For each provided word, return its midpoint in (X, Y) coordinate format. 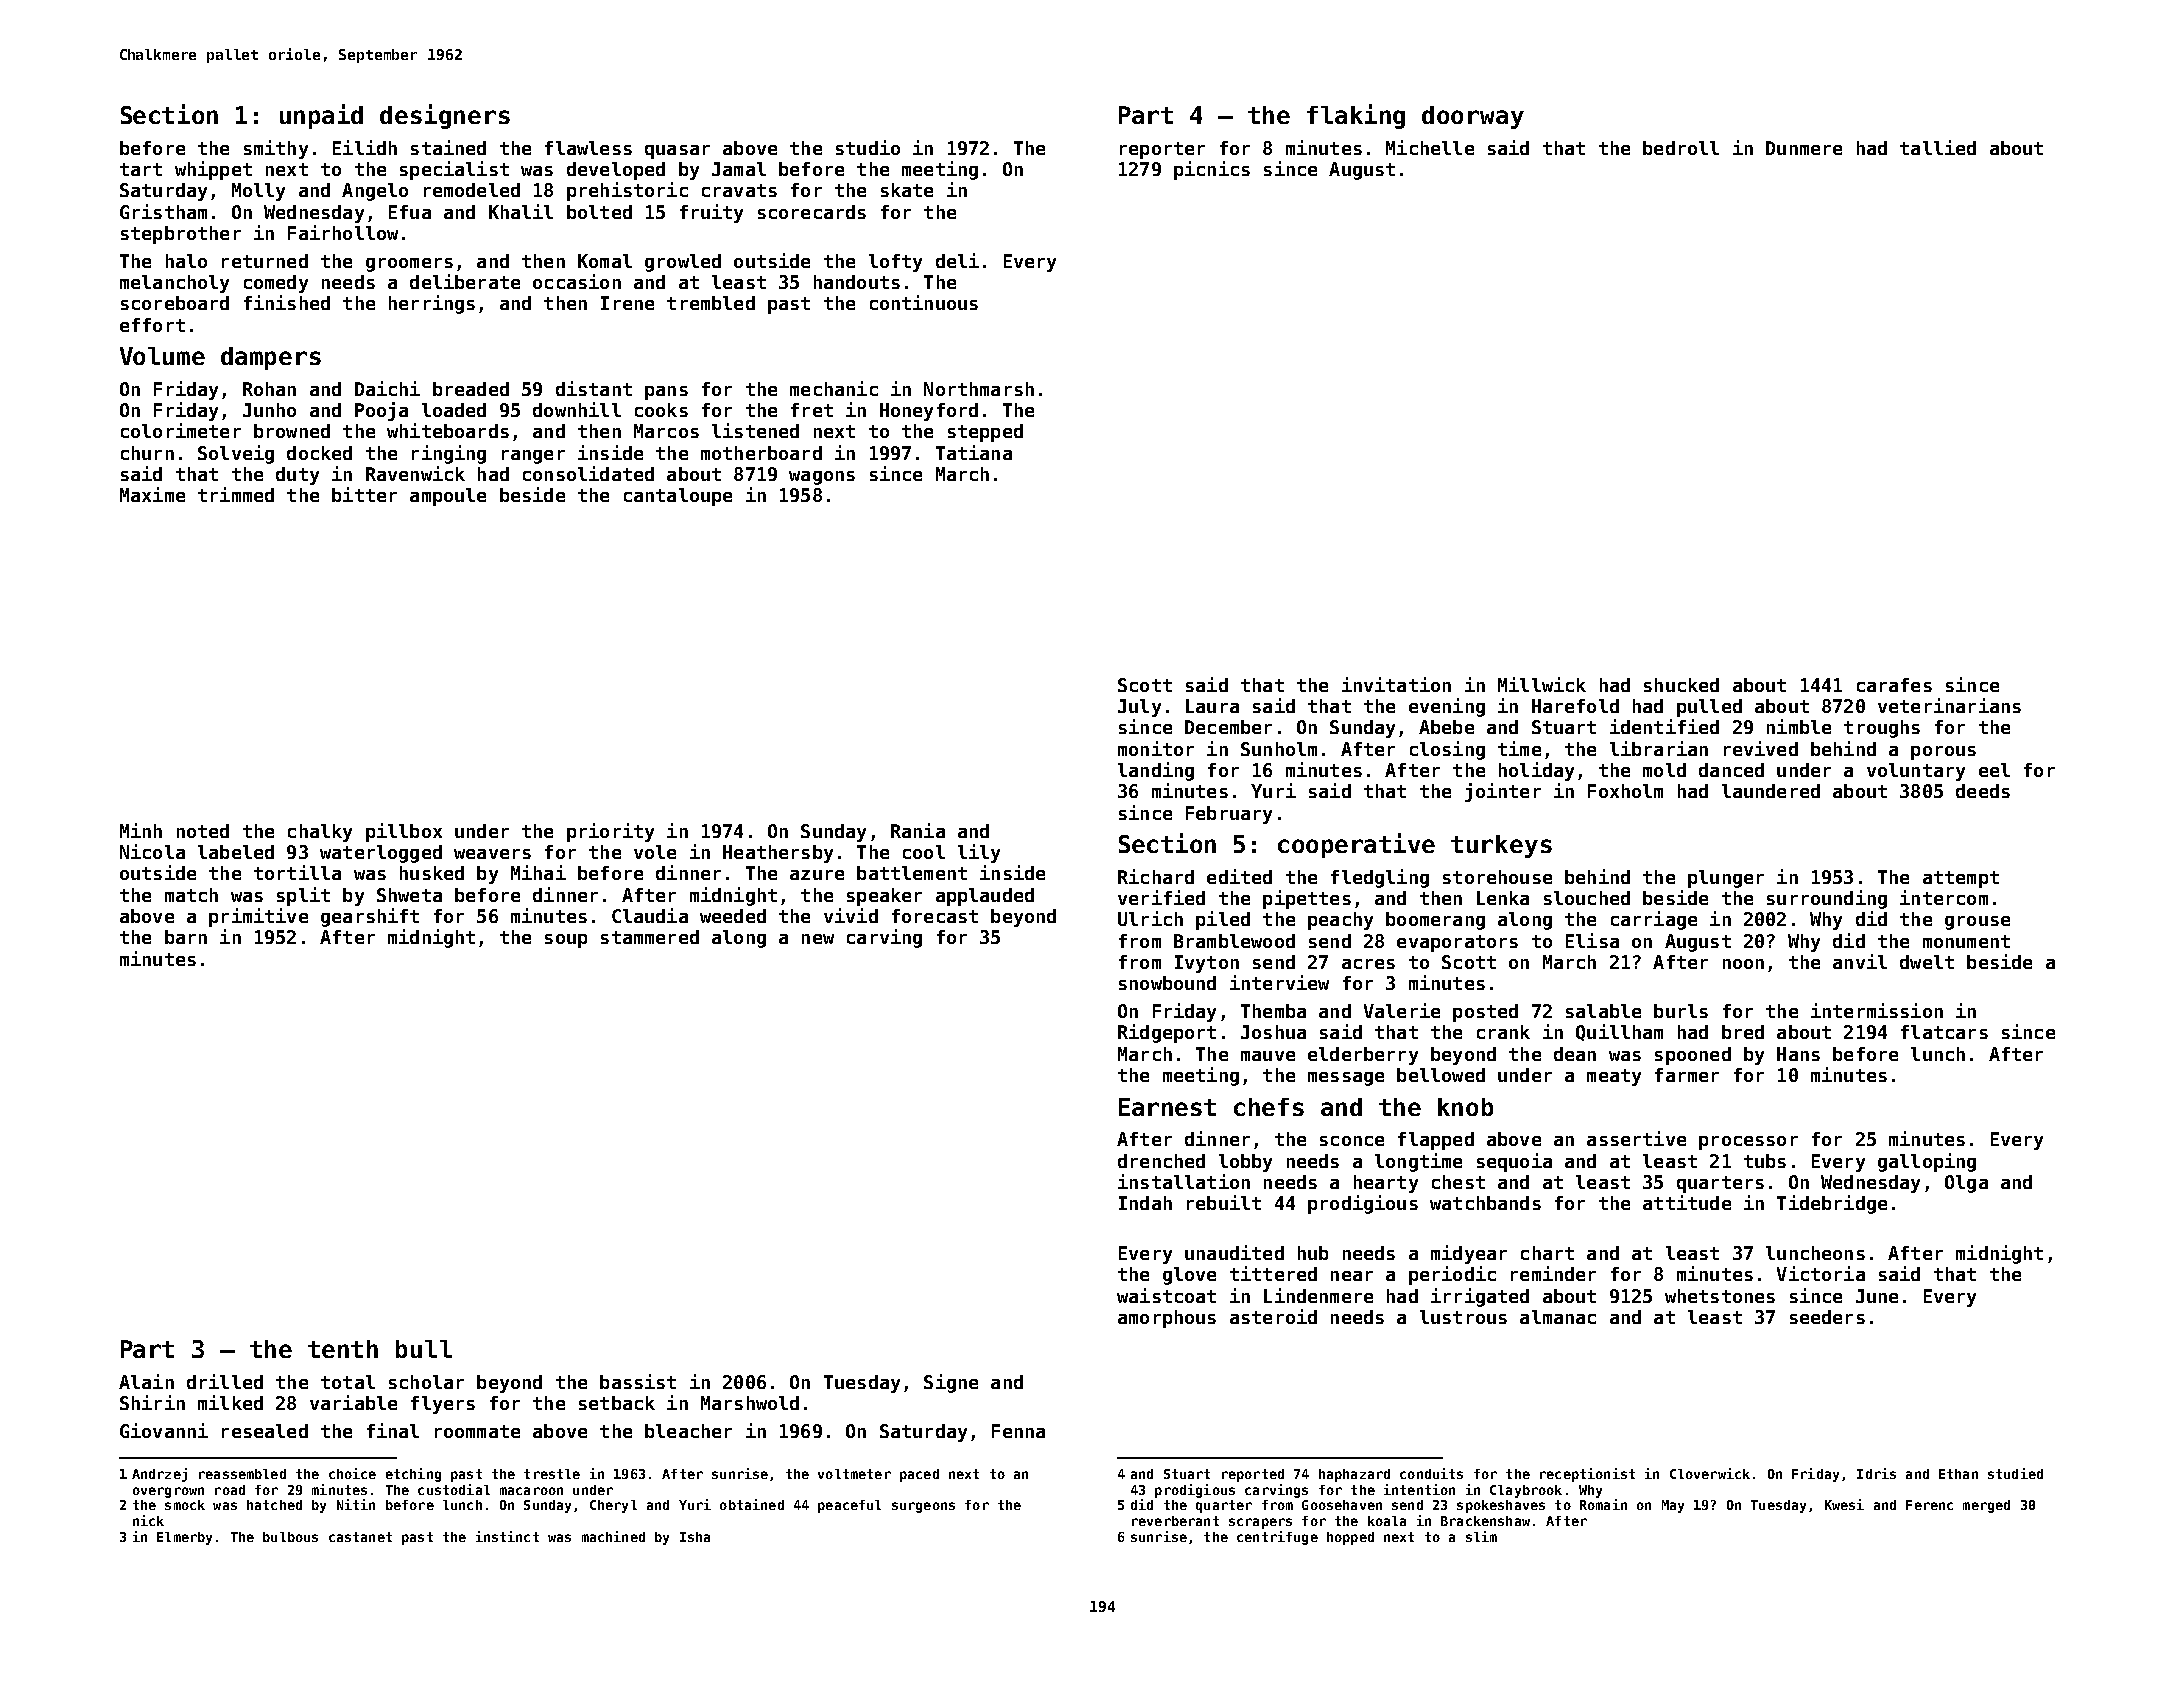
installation (1184, 1181)
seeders (1827, 1317)
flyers (443, 1405)
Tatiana (974, 452)
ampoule (448, 497)
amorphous (1167, 1319)
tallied (1938, 147)
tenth (343, 1349)
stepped (985, 433)
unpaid (321, 116)
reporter (1162, 150)
